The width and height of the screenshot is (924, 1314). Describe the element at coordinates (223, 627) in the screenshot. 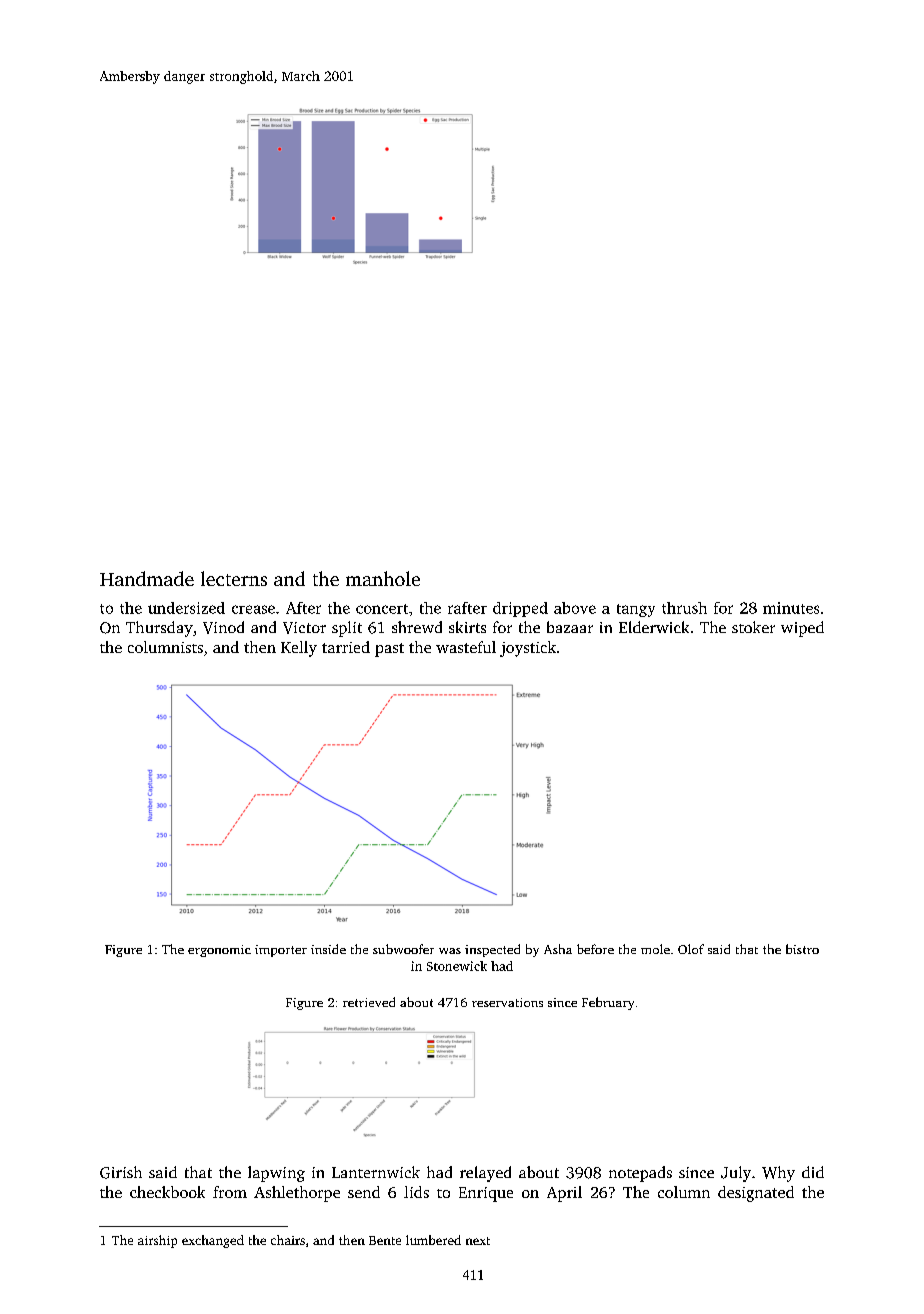

I see `Vinod` at that location.
